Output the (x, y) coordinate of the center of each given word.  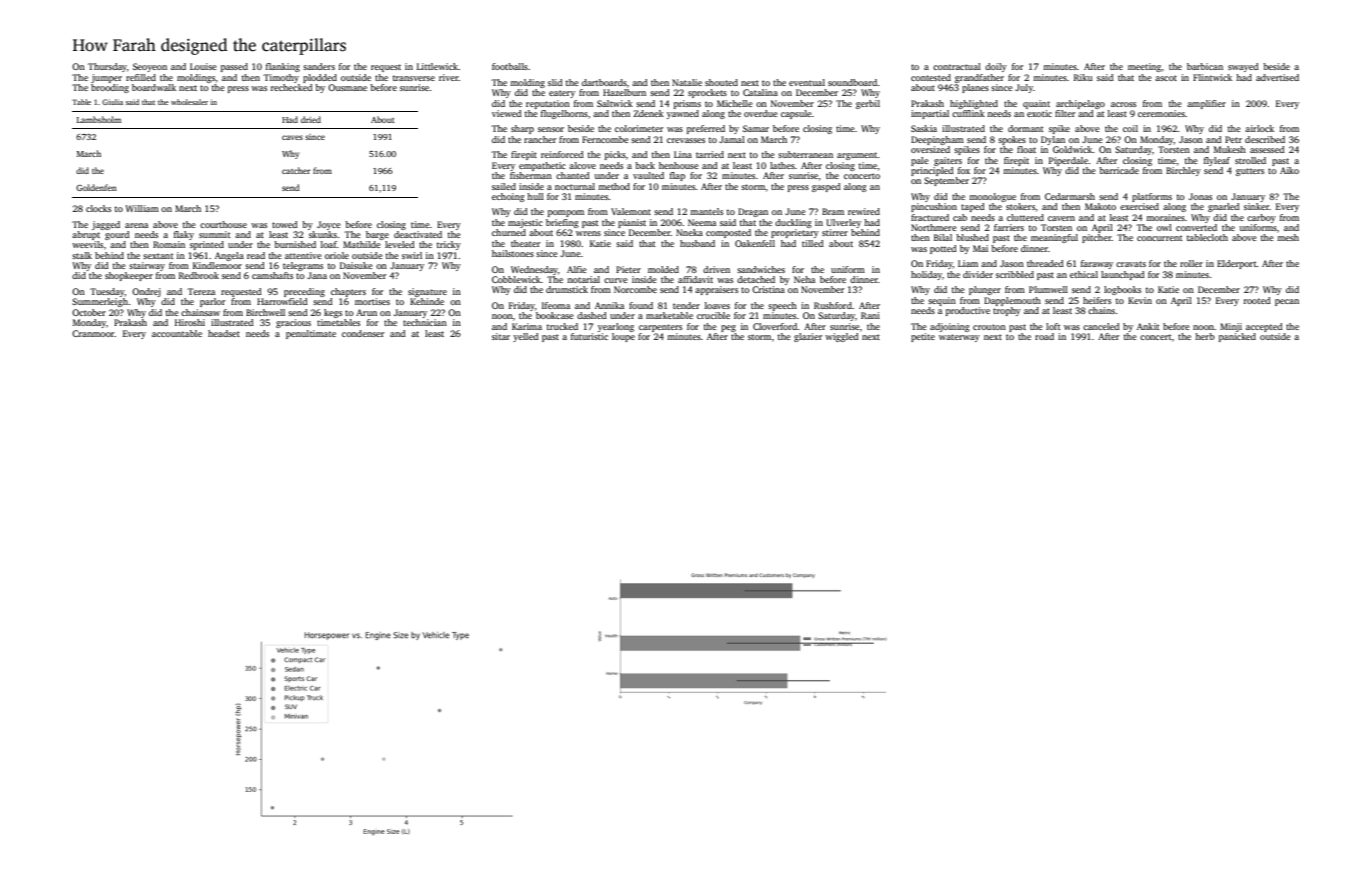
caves (292, 137)
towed (285, 224)
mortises (372, 301)
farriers (1009, 227)
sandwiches (761, 269)
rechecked (292, 87)
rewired (864, 211)
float (1026, 149)
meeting (1144, 67)
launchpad (1123, 275)
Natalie (687, 82)
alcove (582, 165)
